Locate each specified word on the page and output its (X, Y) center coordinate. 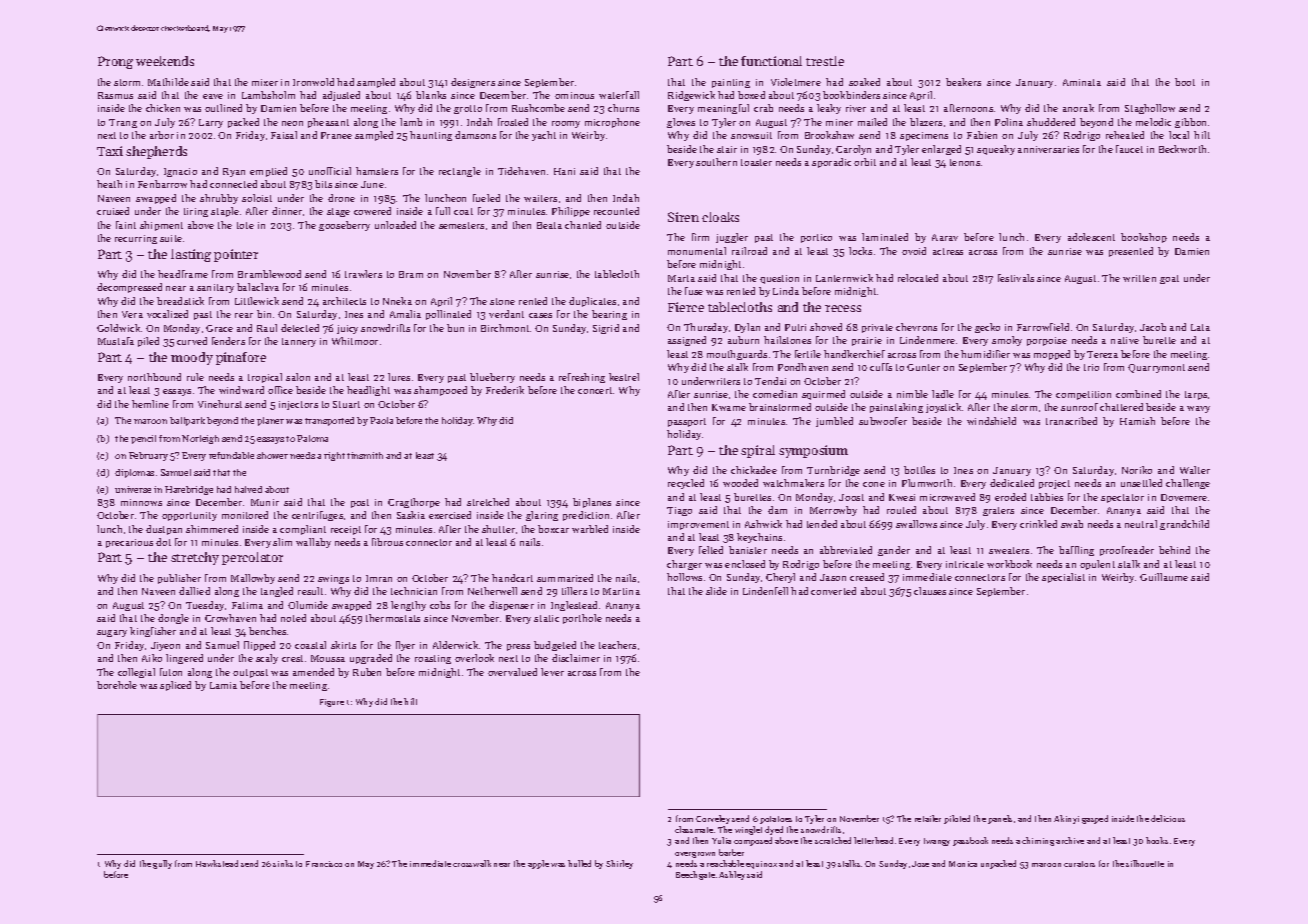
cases (540, 315)
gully (162, 864)
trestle (825, 61)
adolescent (1091, 237)
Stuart (346, 404)
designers (473, 83)
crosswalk (472, 863)
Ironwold (313, 82)
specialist (1063, 578)
